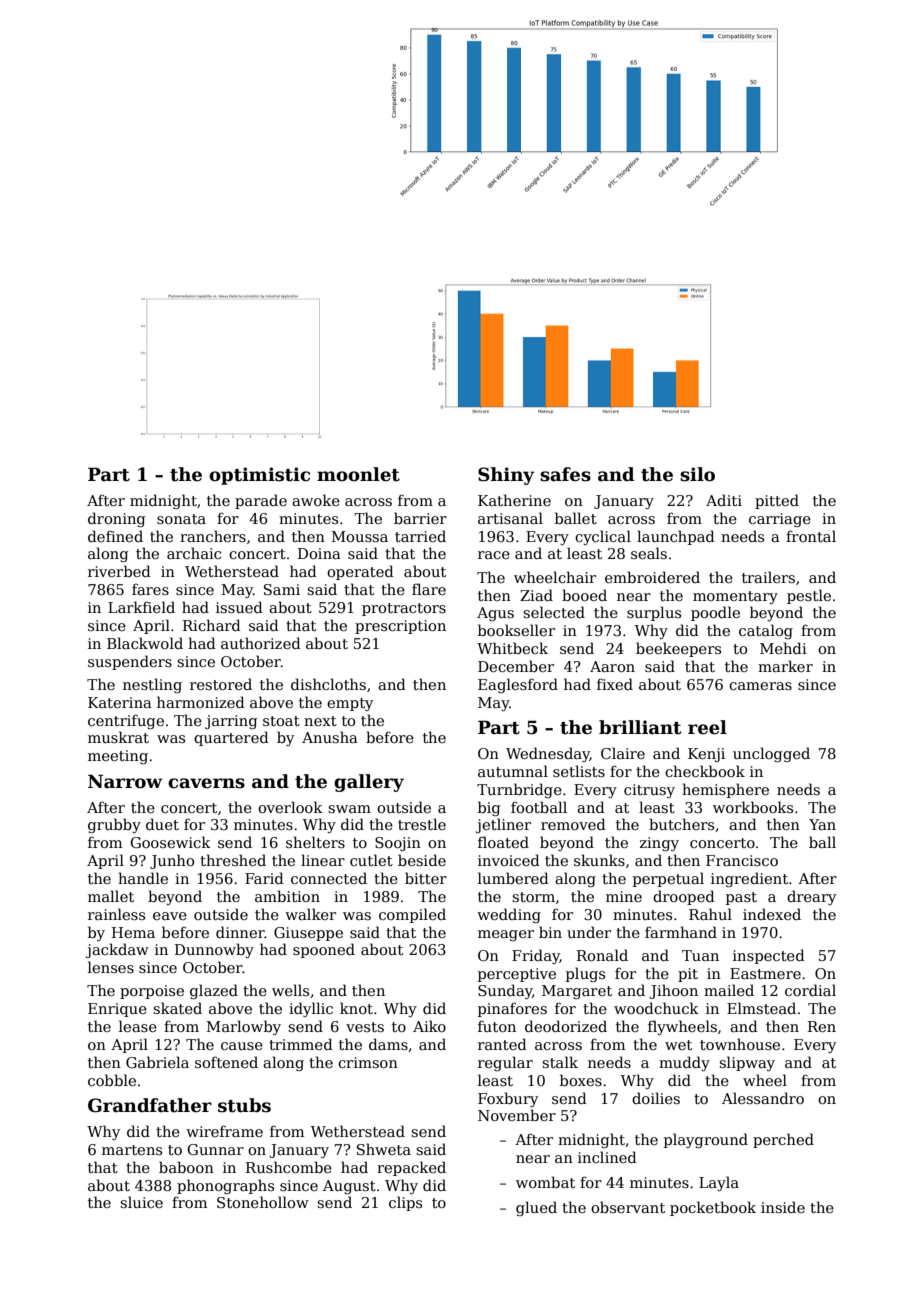  Describe the element at coordinates (705, 771) in the screenshot. I see `checkbook` at that location.
